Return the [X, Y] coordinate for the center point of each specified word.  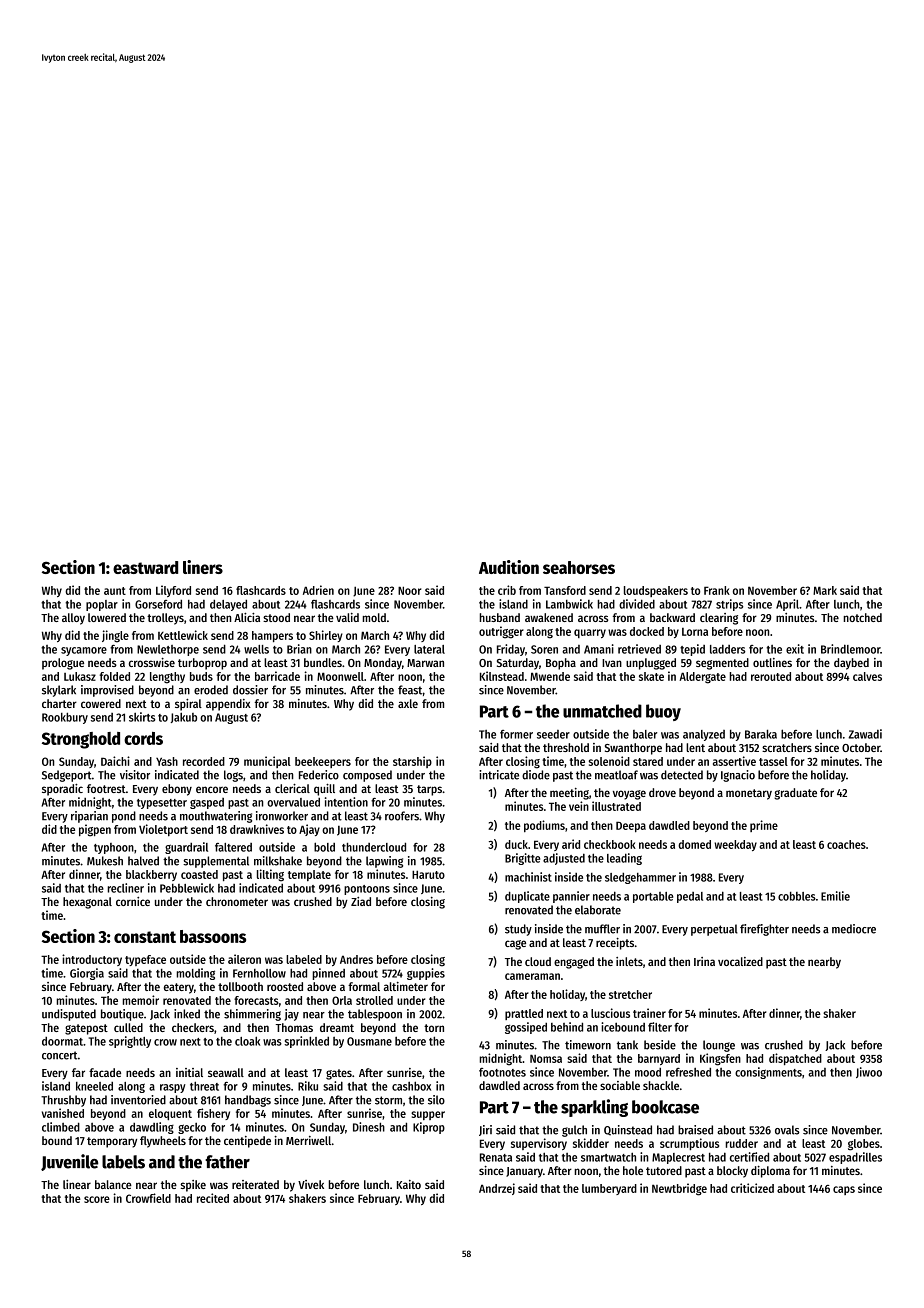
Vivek [311, 1184]
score [97, 1199]
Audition [509, 567]
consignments [768, 1073]
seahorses [579, 567]
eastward [145, 567]
